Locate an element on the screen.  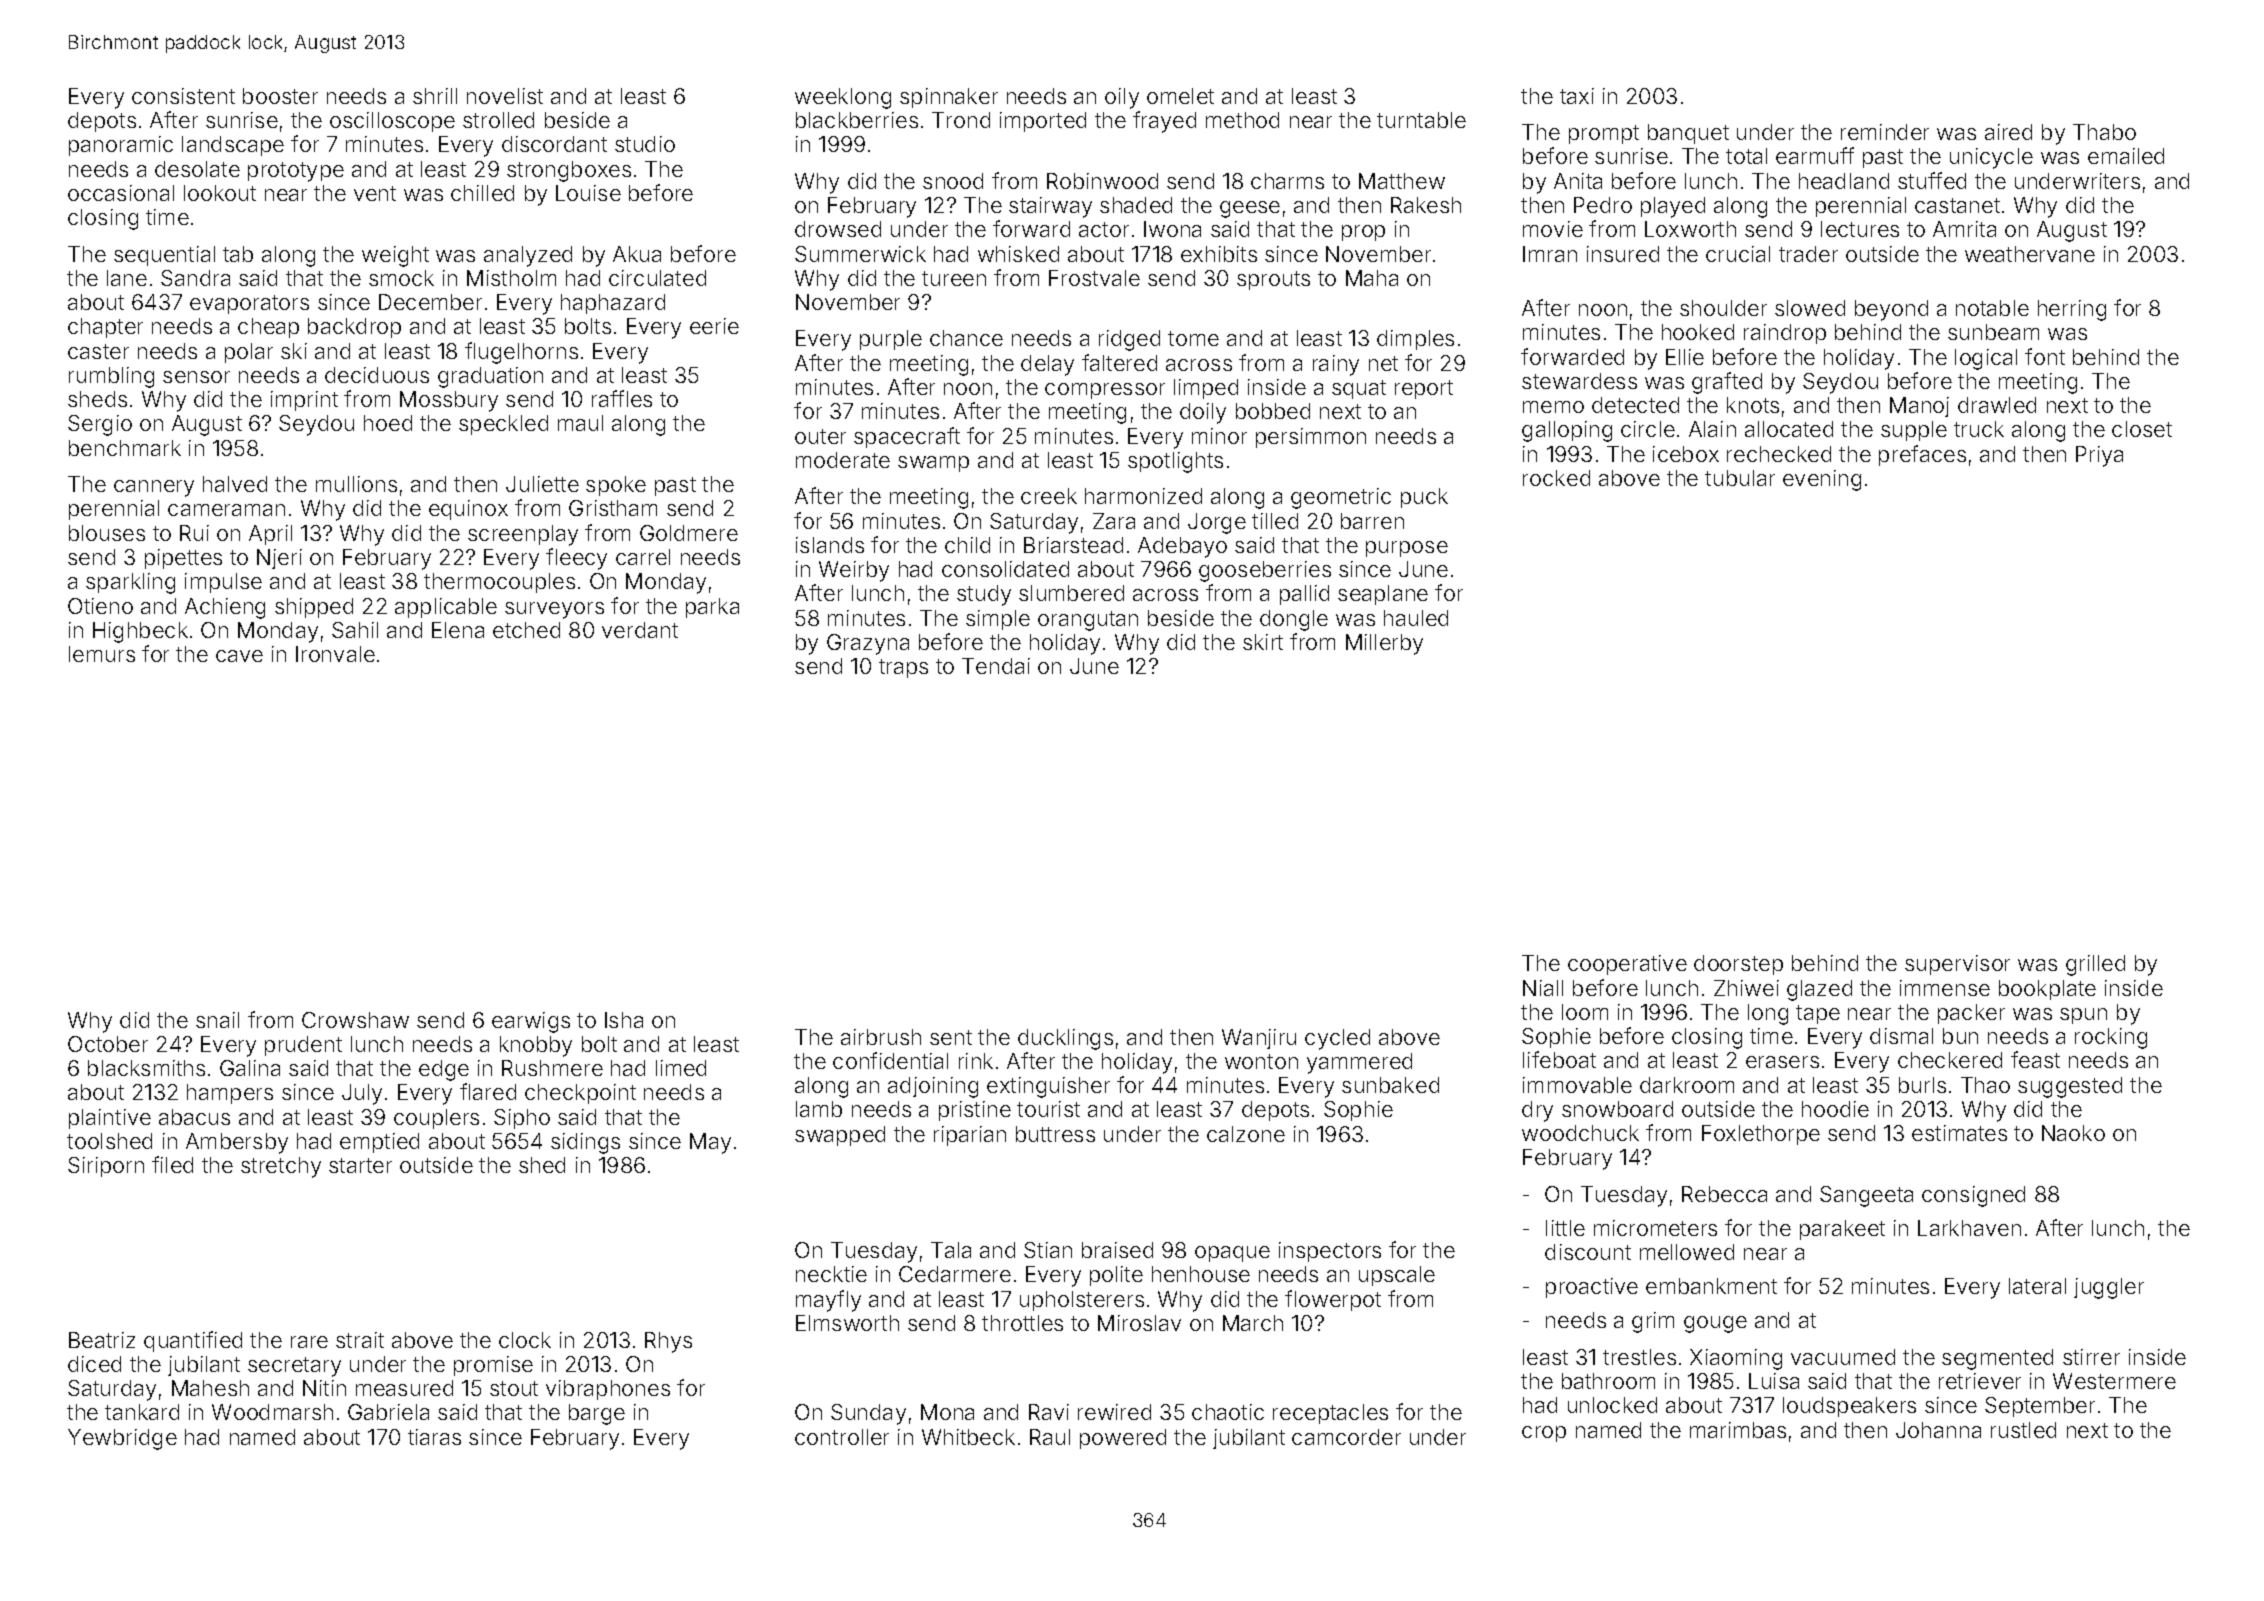
omelet is located at coordinates (1180, 96).
